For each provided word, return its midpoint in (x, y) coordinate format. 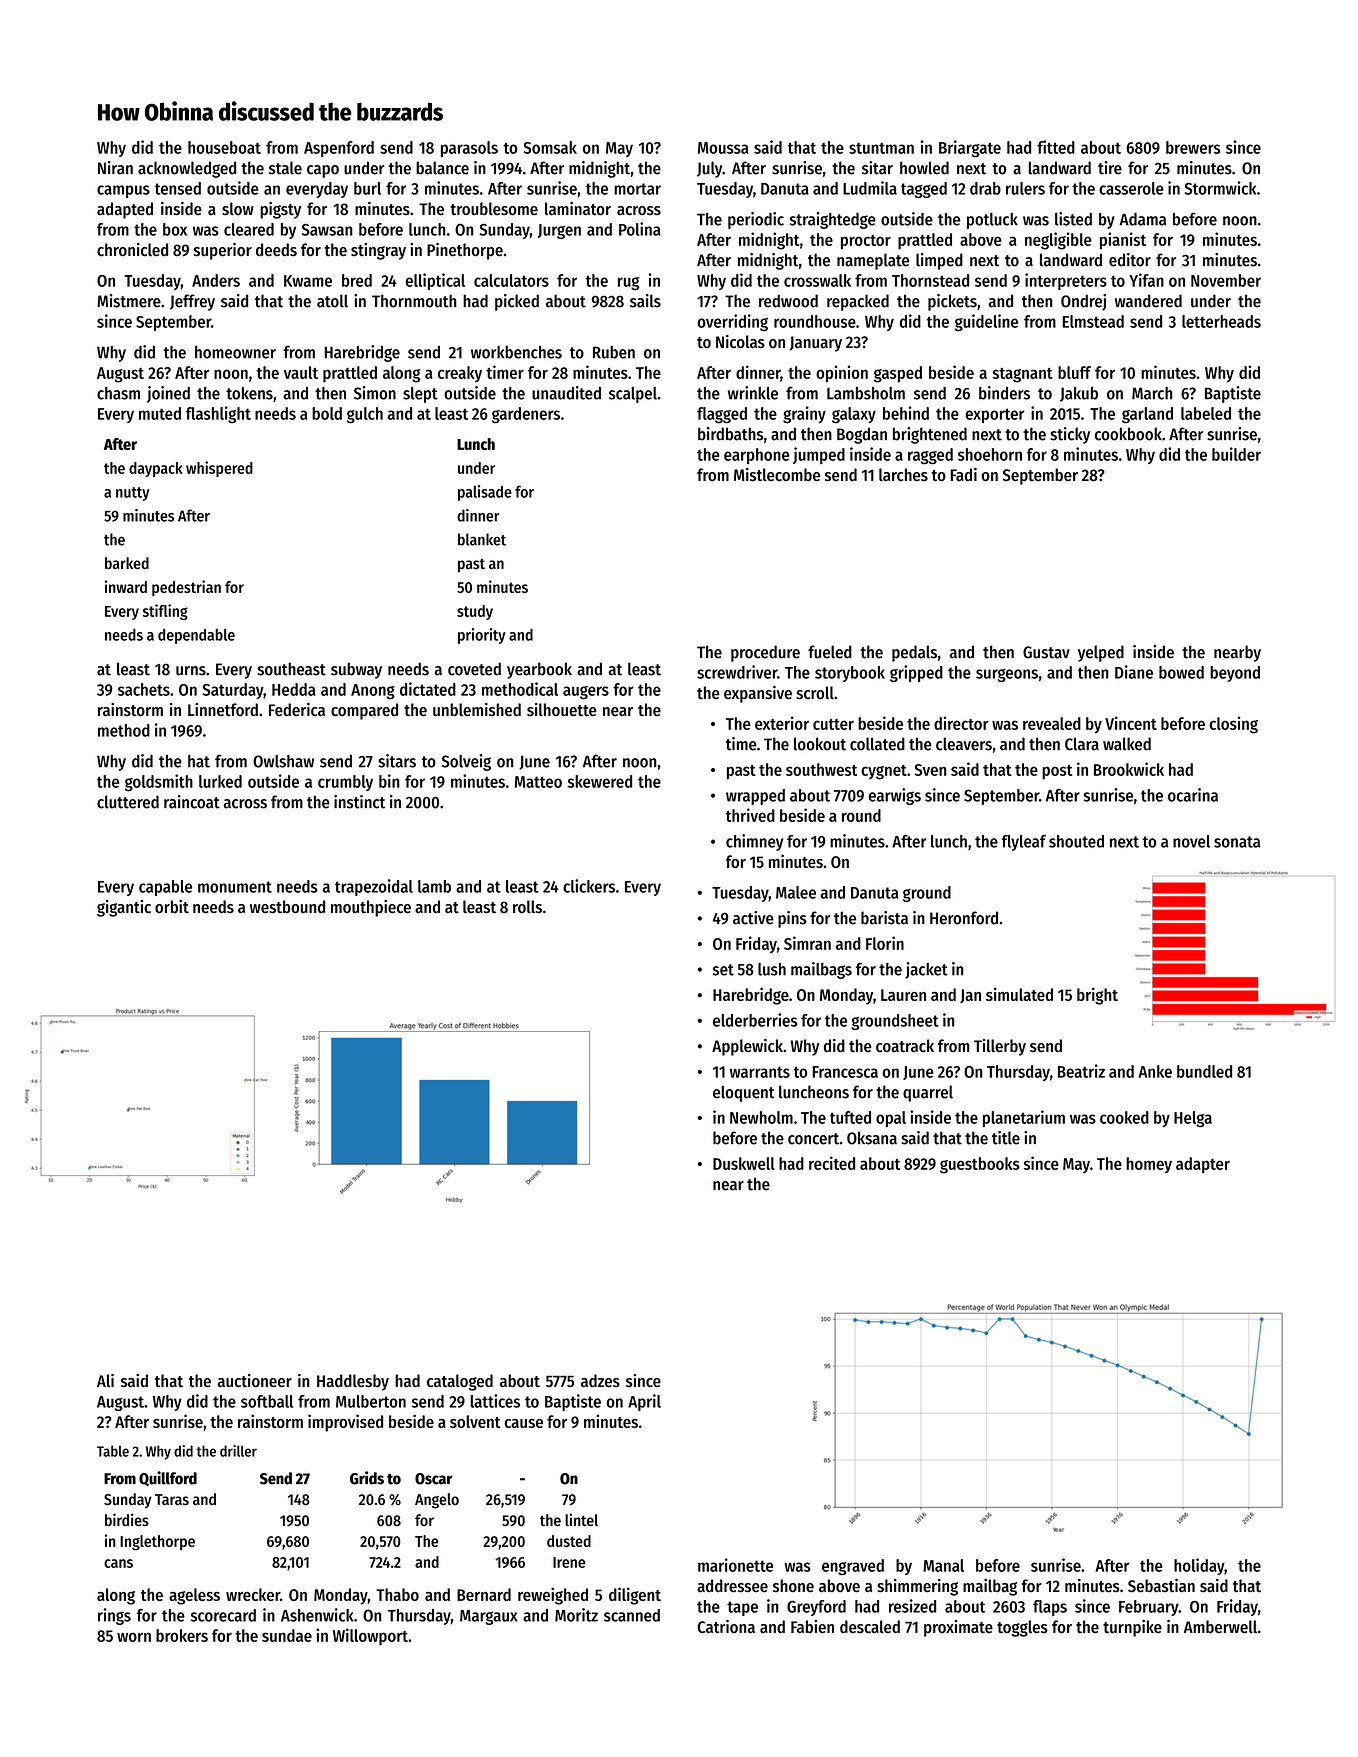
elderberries (755, 1020)
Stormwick (1220, 188)
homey (1149, 1165)
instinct (359, 802)
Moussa (723, 148)
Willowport (370, 1637)
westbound (287, 907)
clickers (589, 886)
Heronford (964, 918)
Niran (115, 168)
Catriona (726, 1627)
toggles (1022, 1628)
